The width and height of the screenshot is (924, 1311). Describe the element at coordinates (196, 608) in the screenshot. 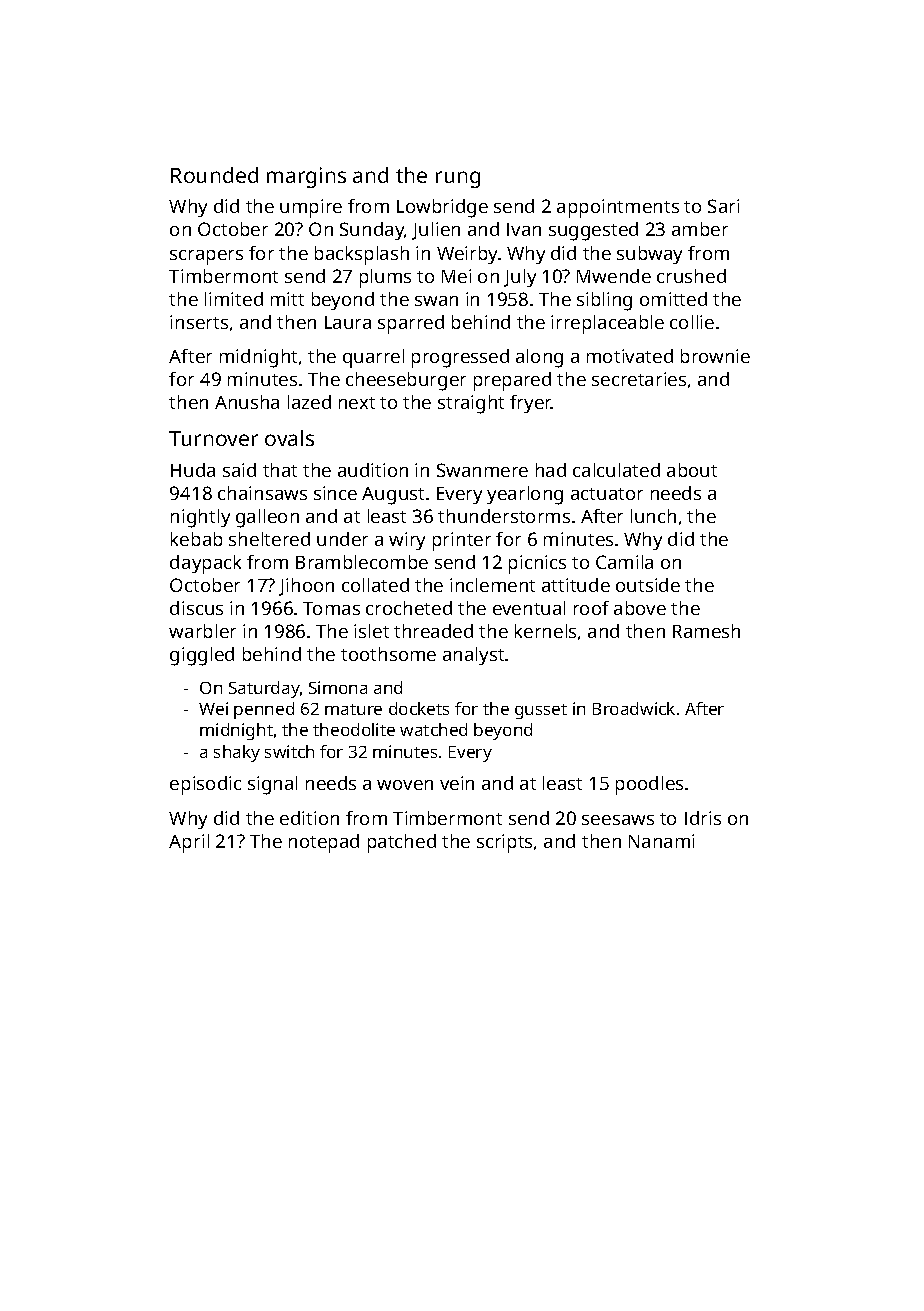

I see `discus` at that location.
